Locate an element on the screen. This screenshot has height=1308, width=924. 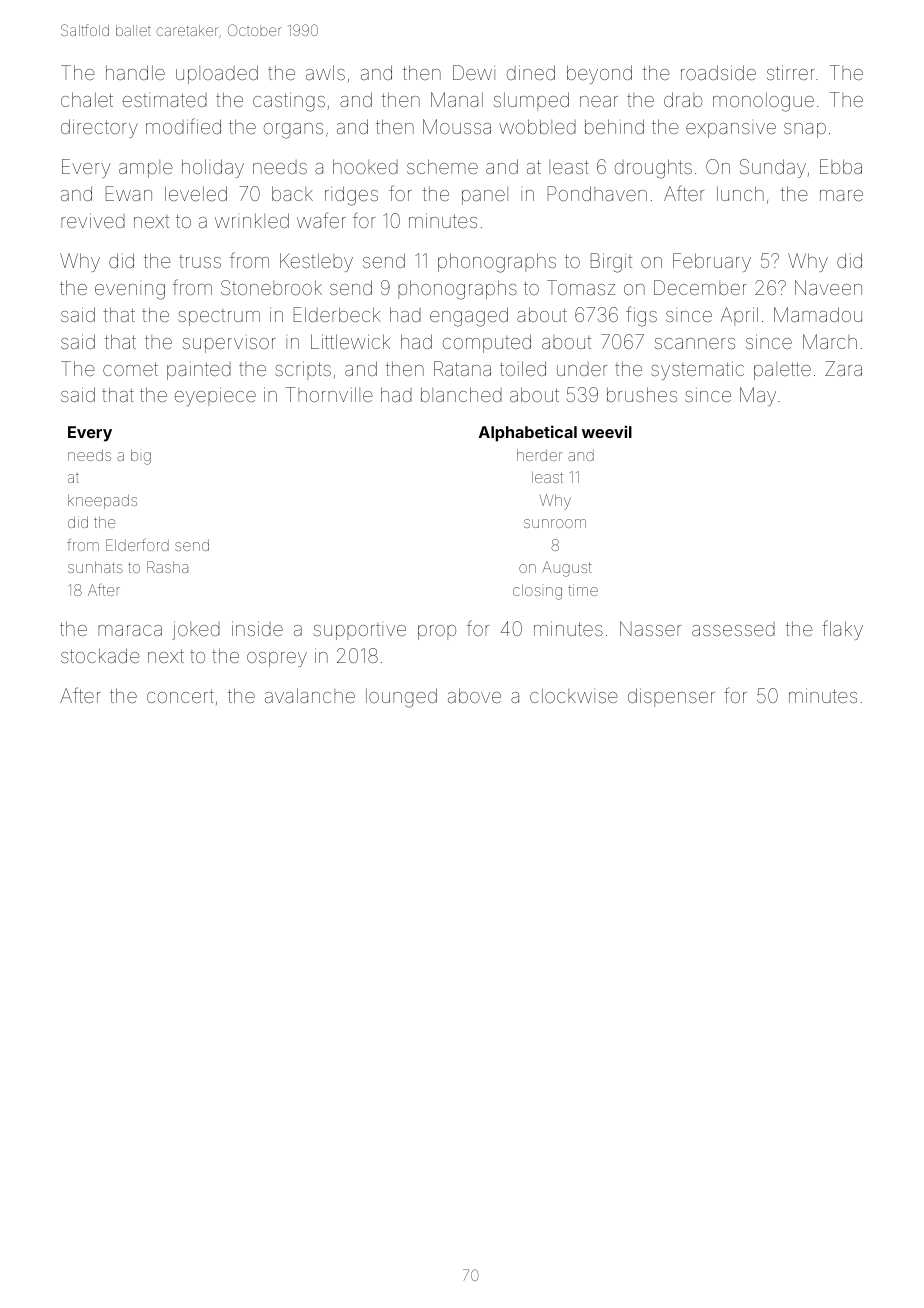
hooked is located at coordinates (365, 166).
